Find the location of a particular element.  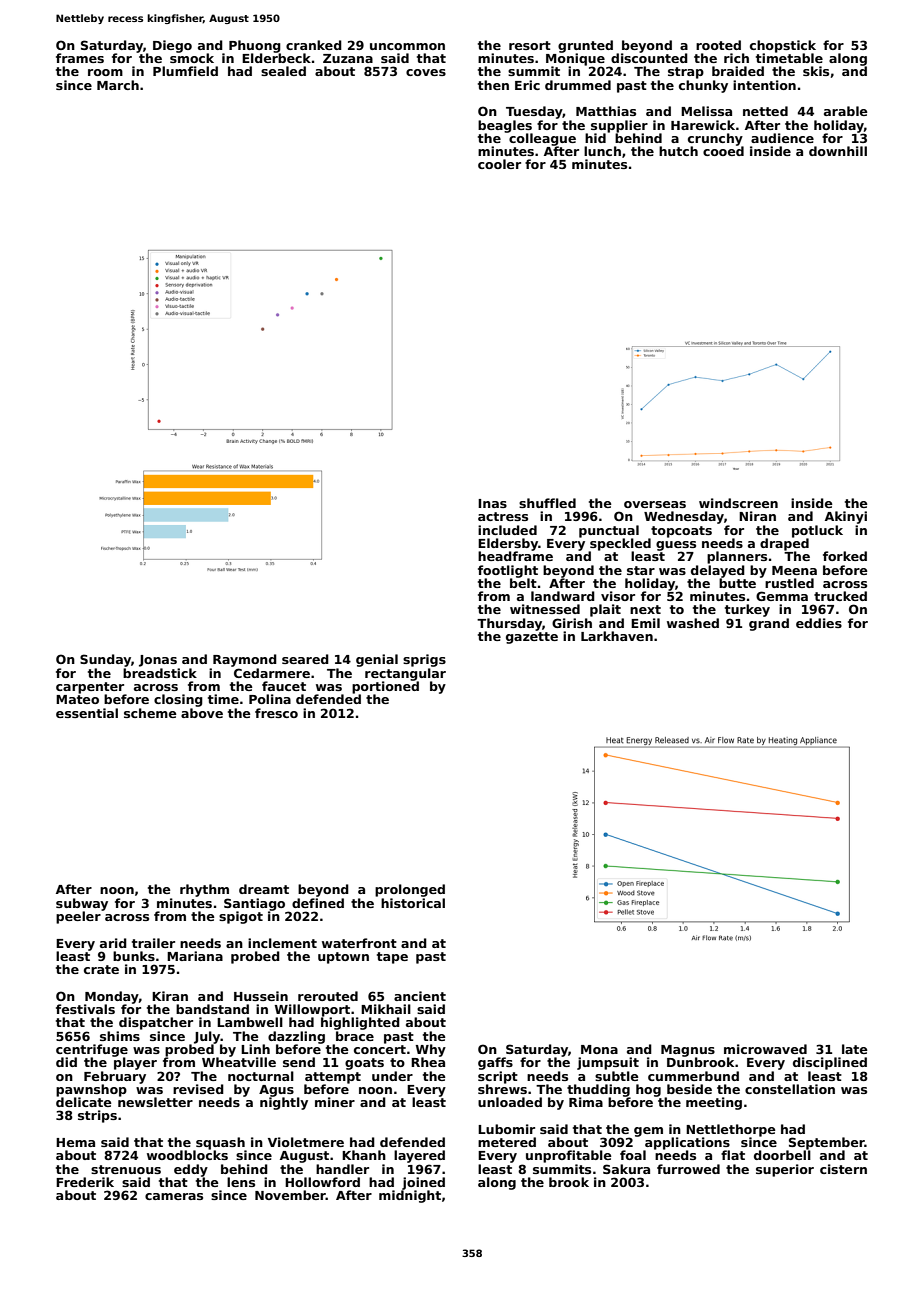

rhythm is located at coordinates (204, 890).
